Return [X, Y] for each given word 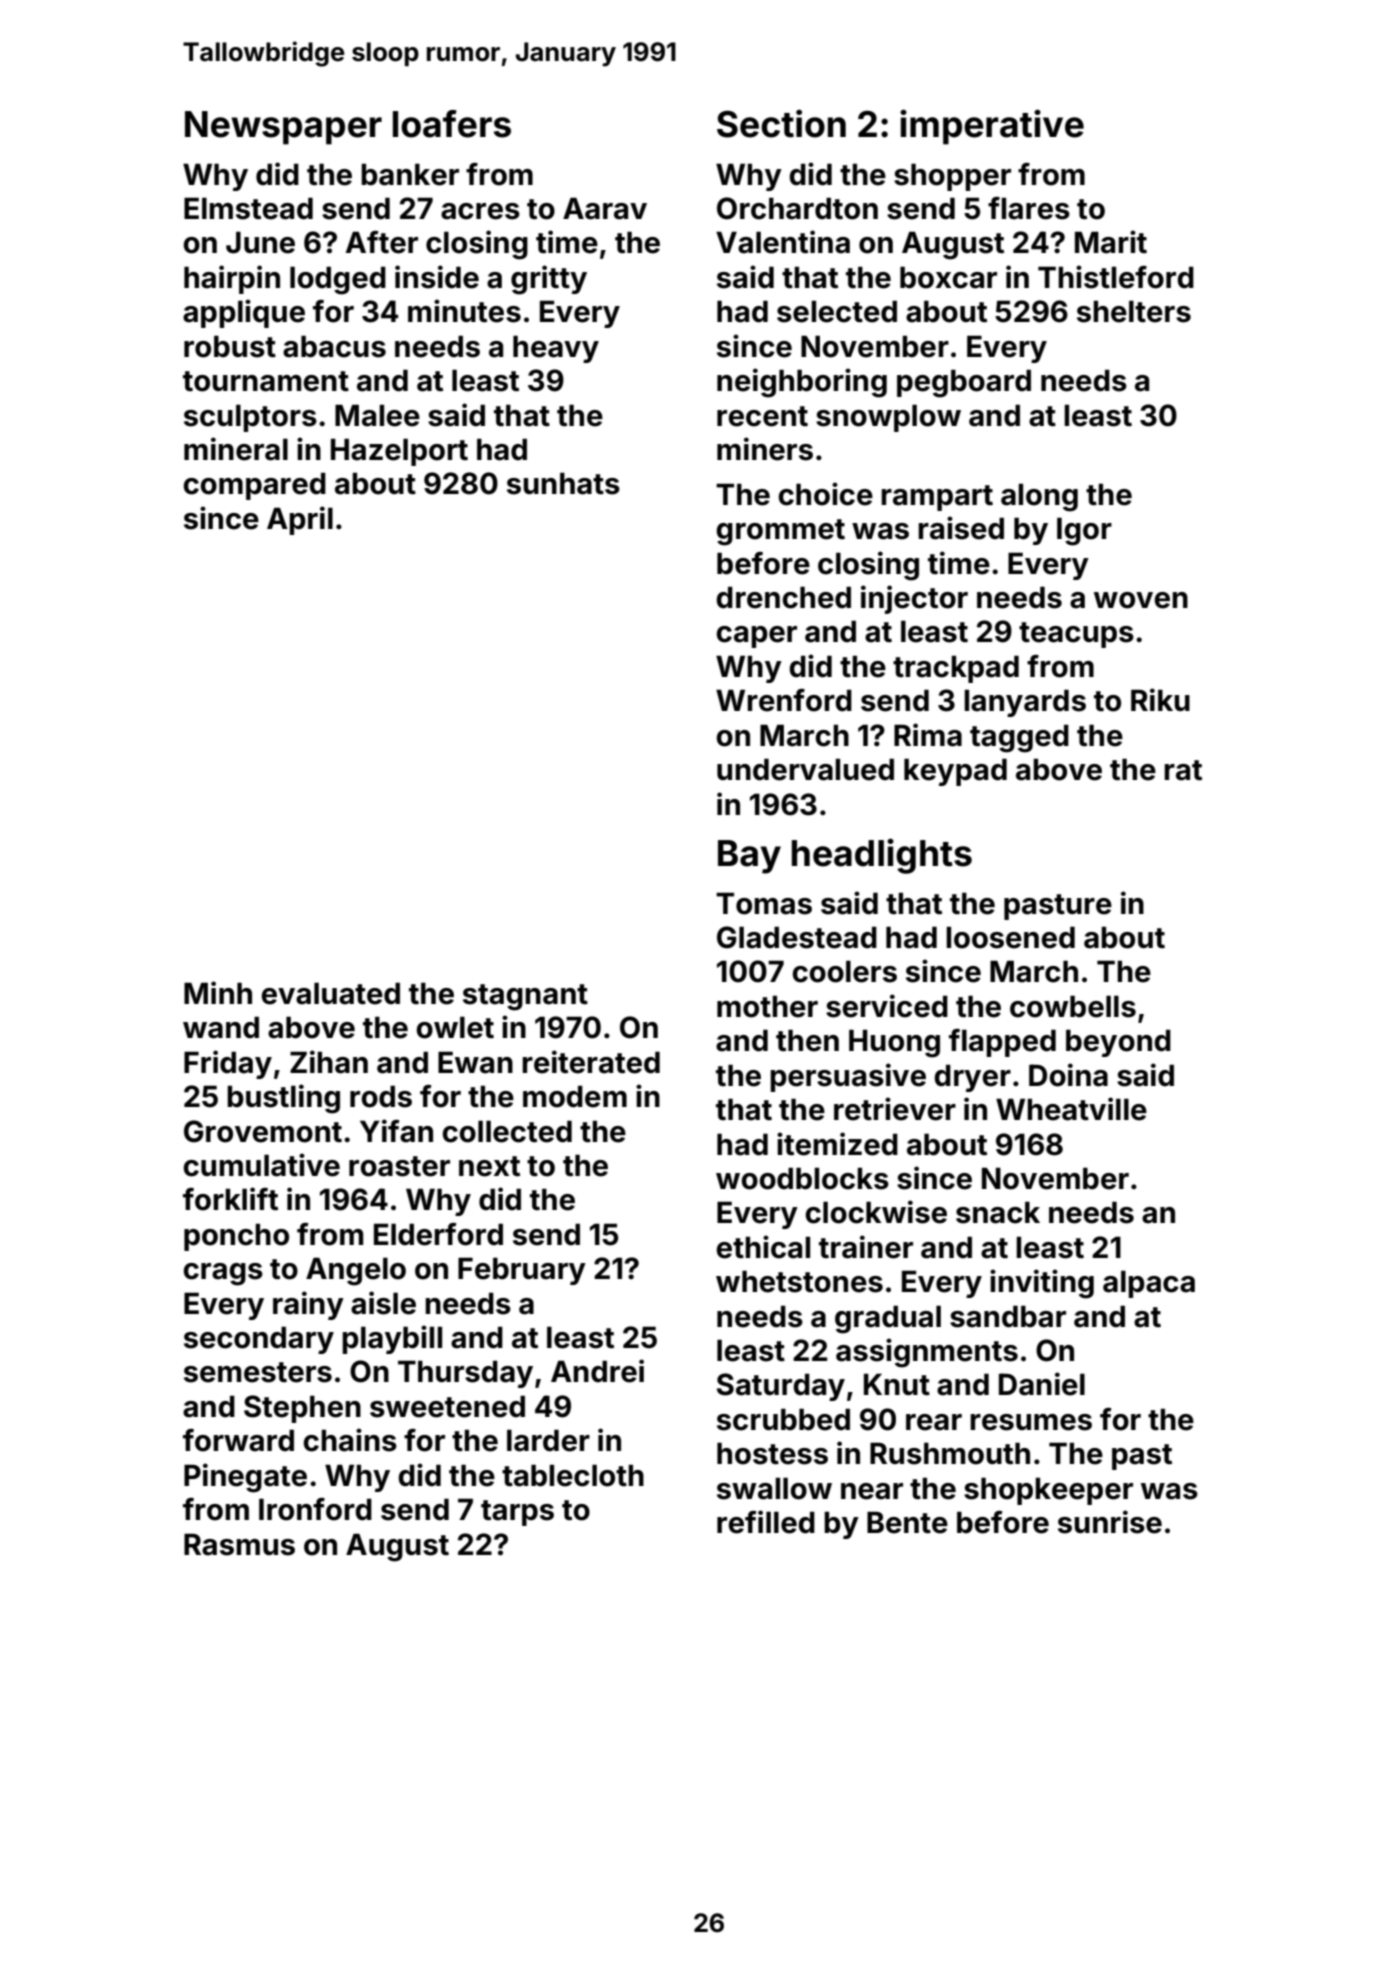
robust [230, 346]
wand [221, 1027]
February [522, 1271]
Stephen [302, 1409]
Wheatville [1071, 1109]
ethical [763, 1247]
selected [837, 311]
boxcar [948, 277]
